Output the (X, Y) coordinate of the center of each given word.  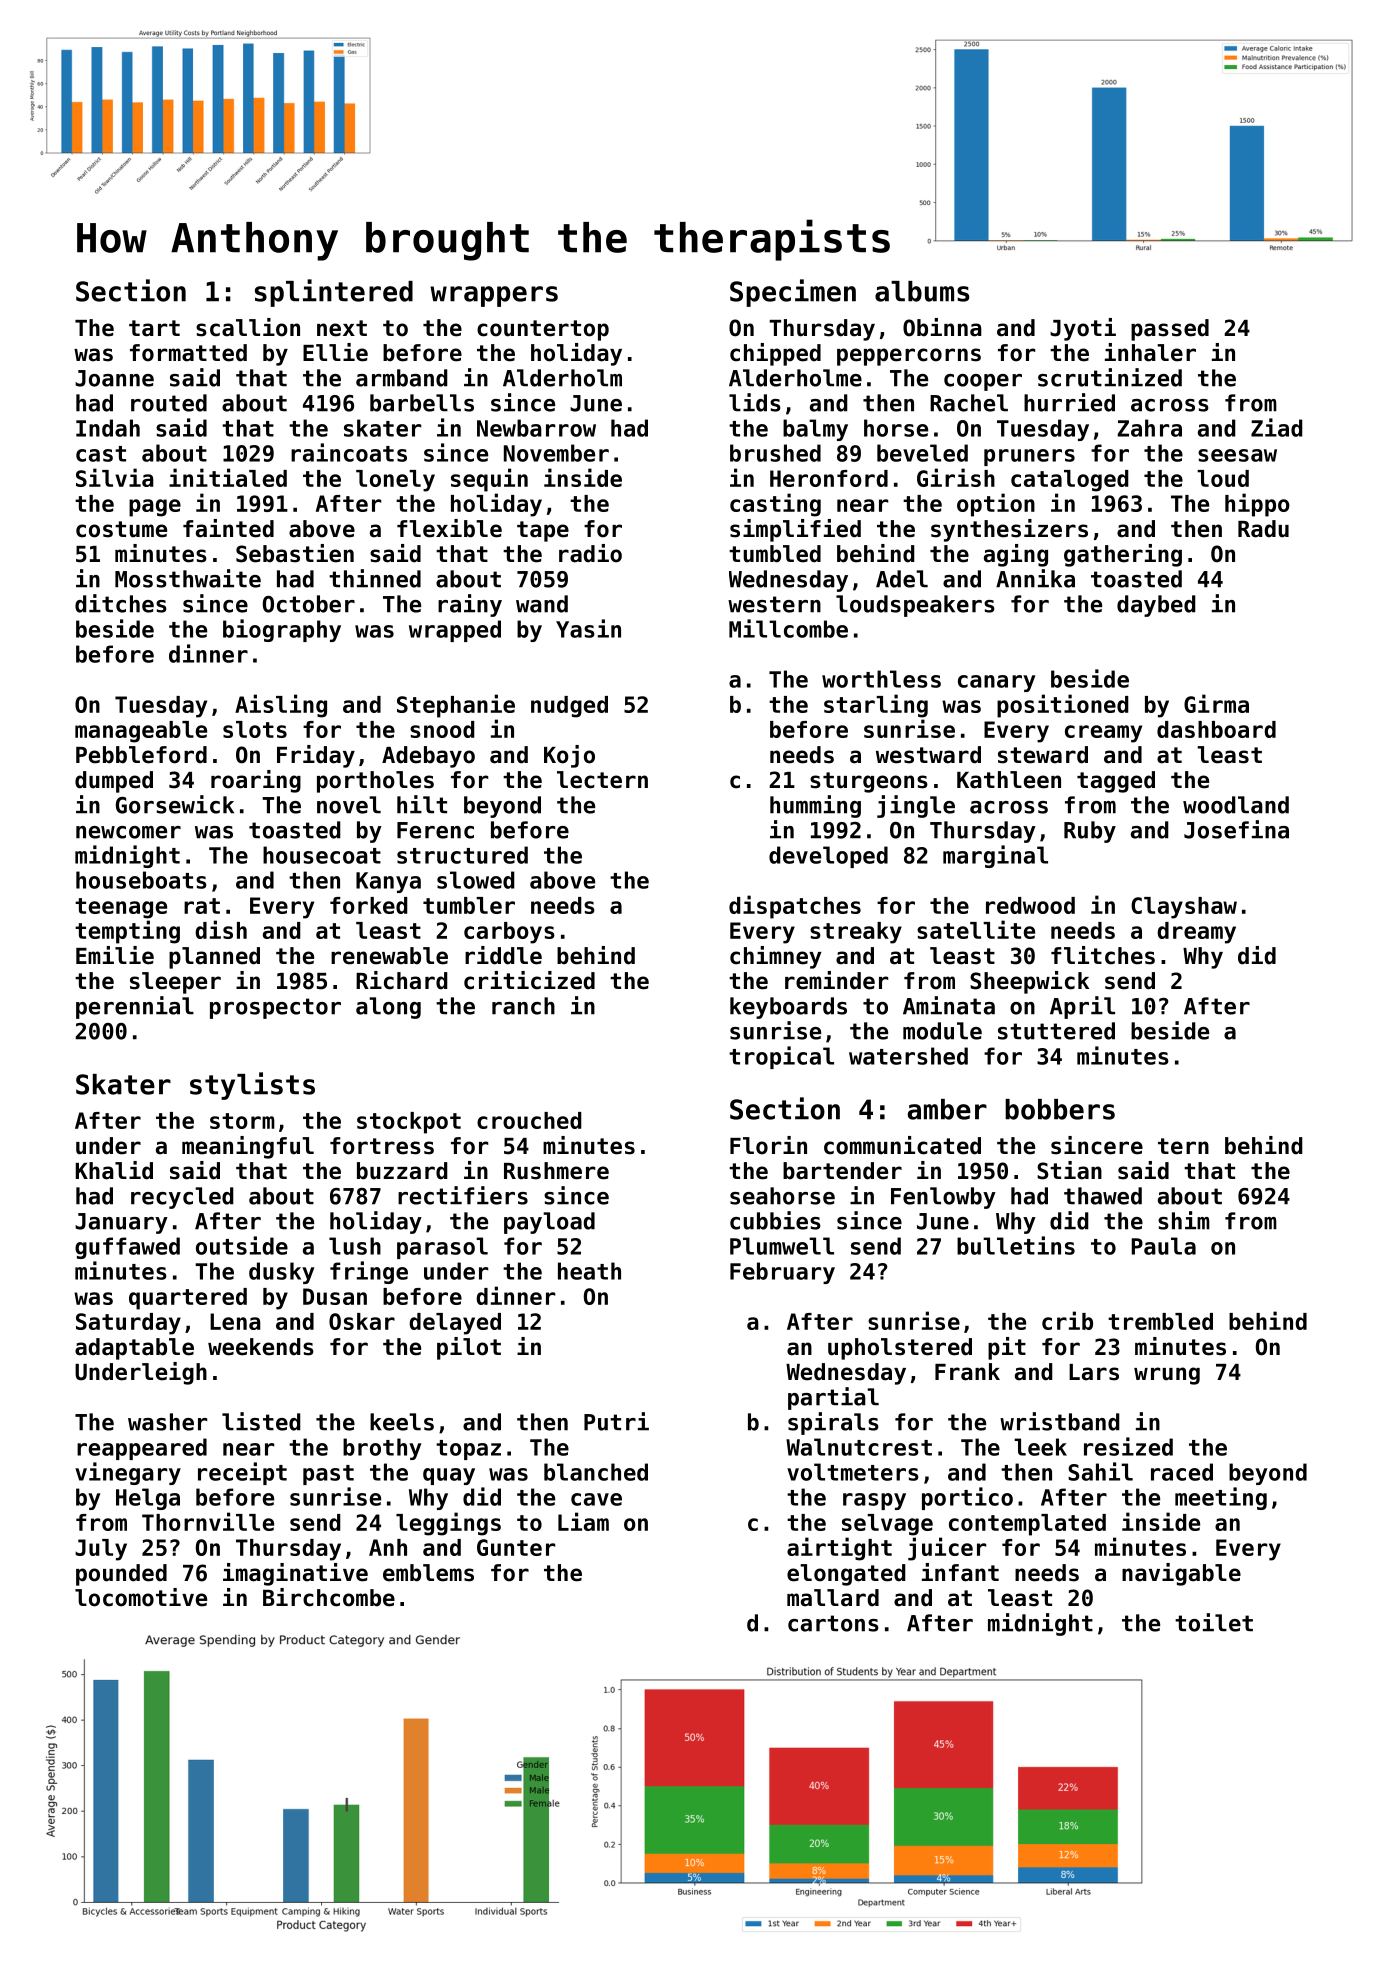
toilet (1214, 1622)
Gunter (516, 1547)
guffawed (127, 1248)
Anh (388, 1547)
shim (1184, 1220)
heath (589, 1271)
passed (1170, 330)
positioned (1063, 706)
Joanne (114, 378)
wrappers (494, 296)
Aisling (281, 706)
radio (590, 553)
